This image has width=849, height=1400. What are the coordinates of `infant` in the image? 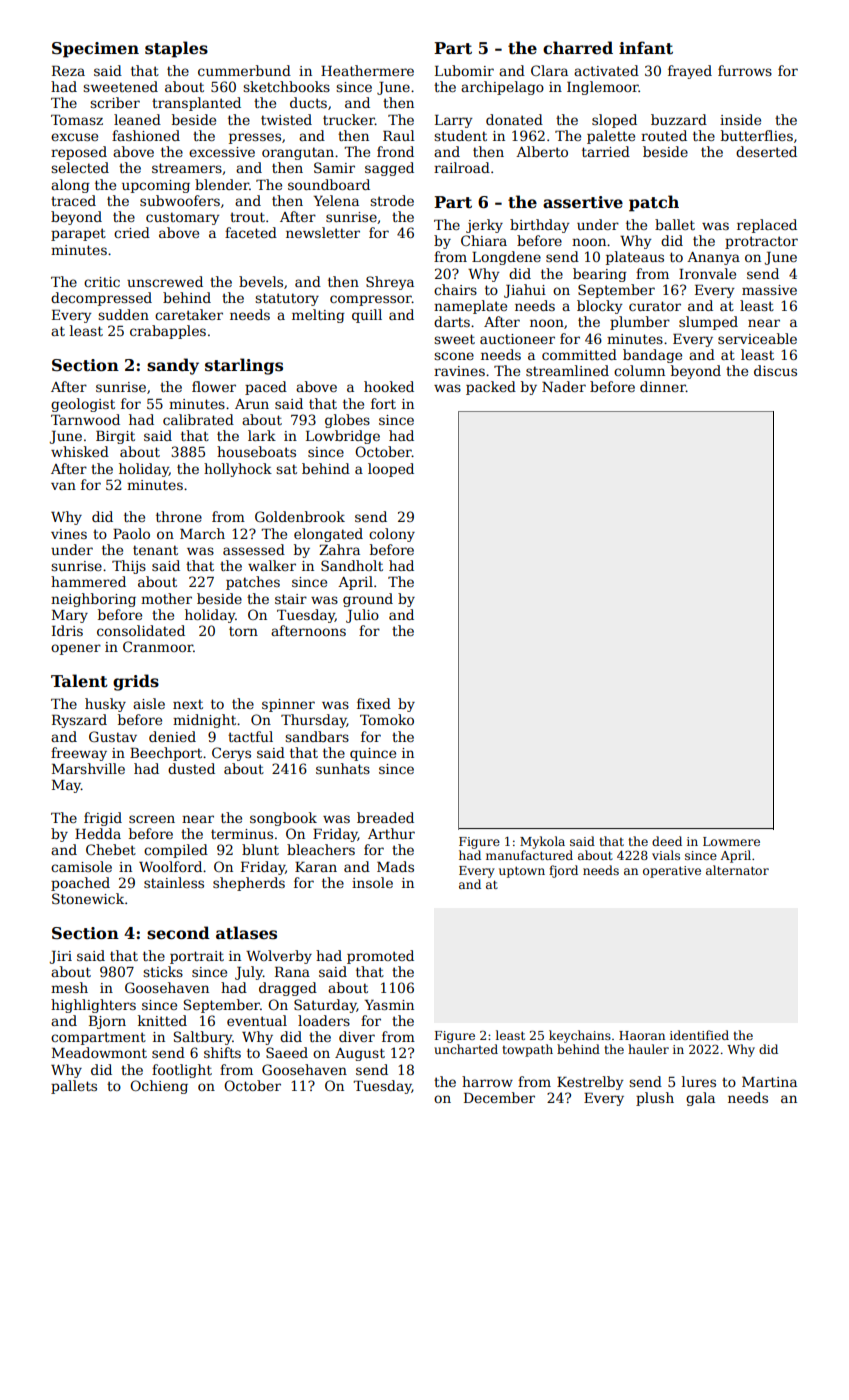 It's located at (646, 48).
